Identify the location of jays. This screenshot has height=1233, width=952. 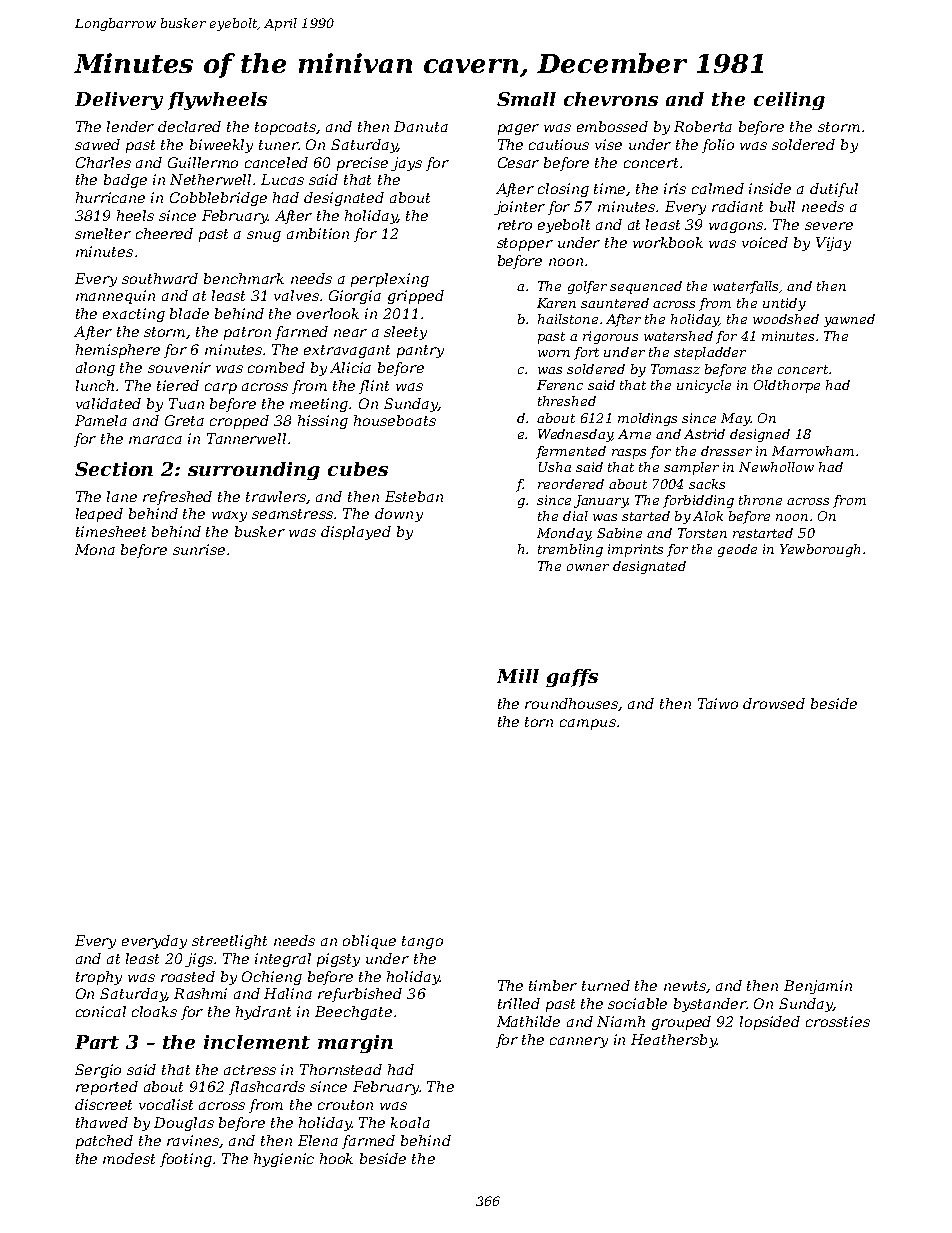
(406, 164).
